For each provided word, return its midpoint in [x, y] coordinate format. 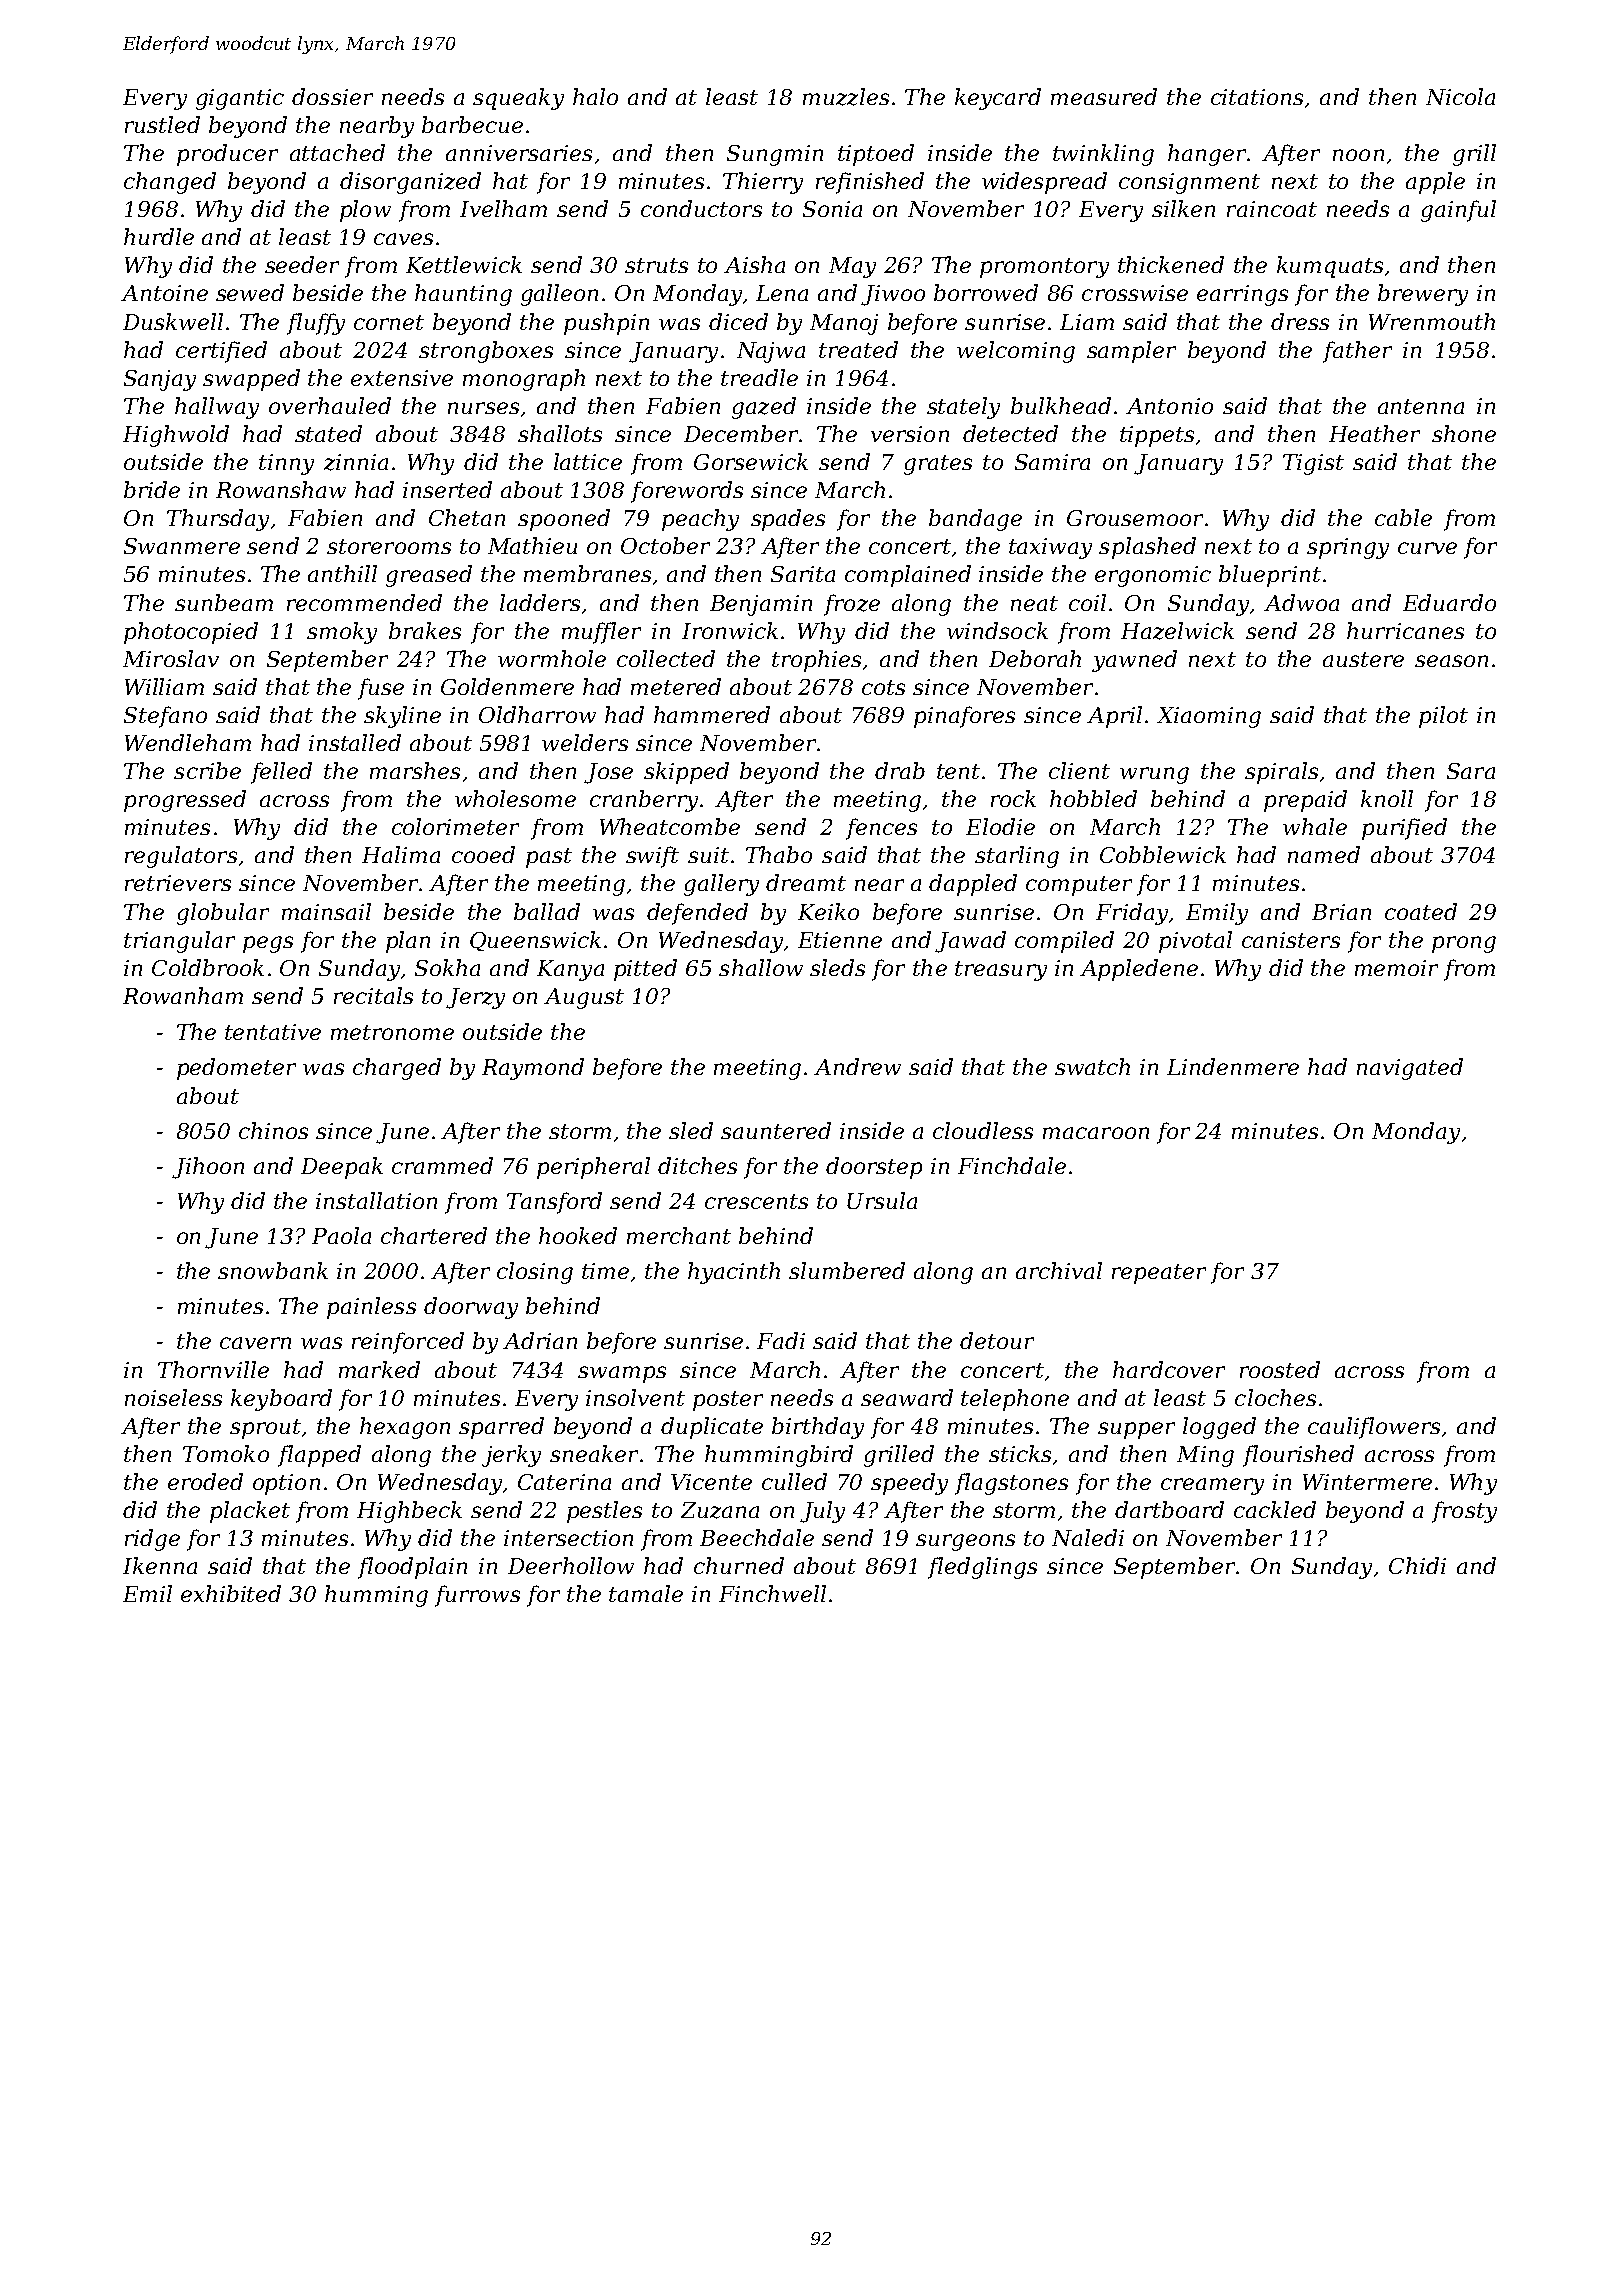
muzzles [846, 97]
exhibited [231, 1593]
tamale [646, 1593]
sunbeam [224, 602]
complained [908, 576]
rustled [162, 124]
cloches [1275, 1397]
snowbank [273, 1270]
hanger [1207, 155]
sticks [1020, 1453]
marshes [415, 770]
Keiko [828, 911]
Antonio [1169, 406]
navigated [1410, 1069]
